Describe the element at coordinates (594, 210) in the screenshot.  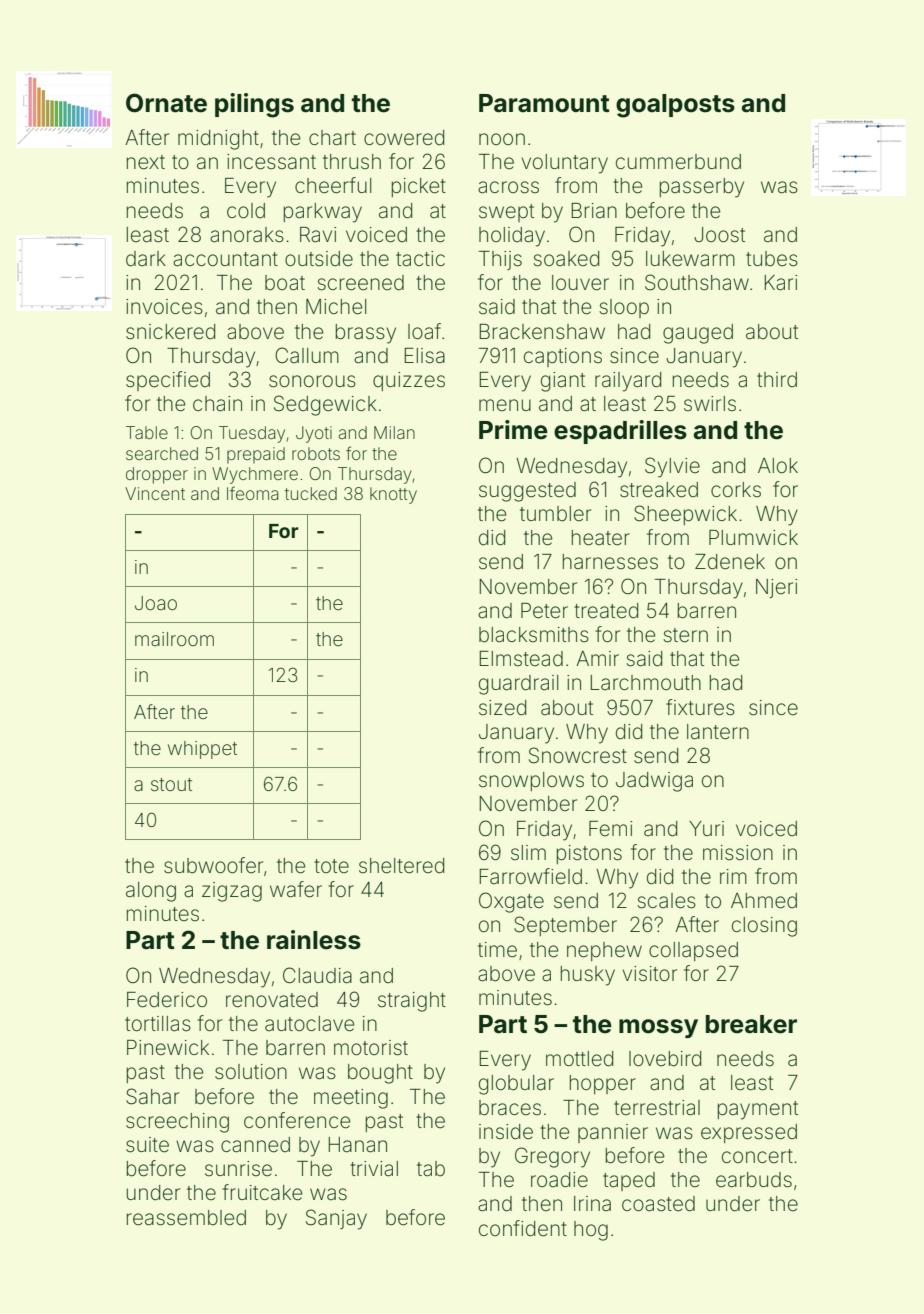
I see `Brian` at that location.
